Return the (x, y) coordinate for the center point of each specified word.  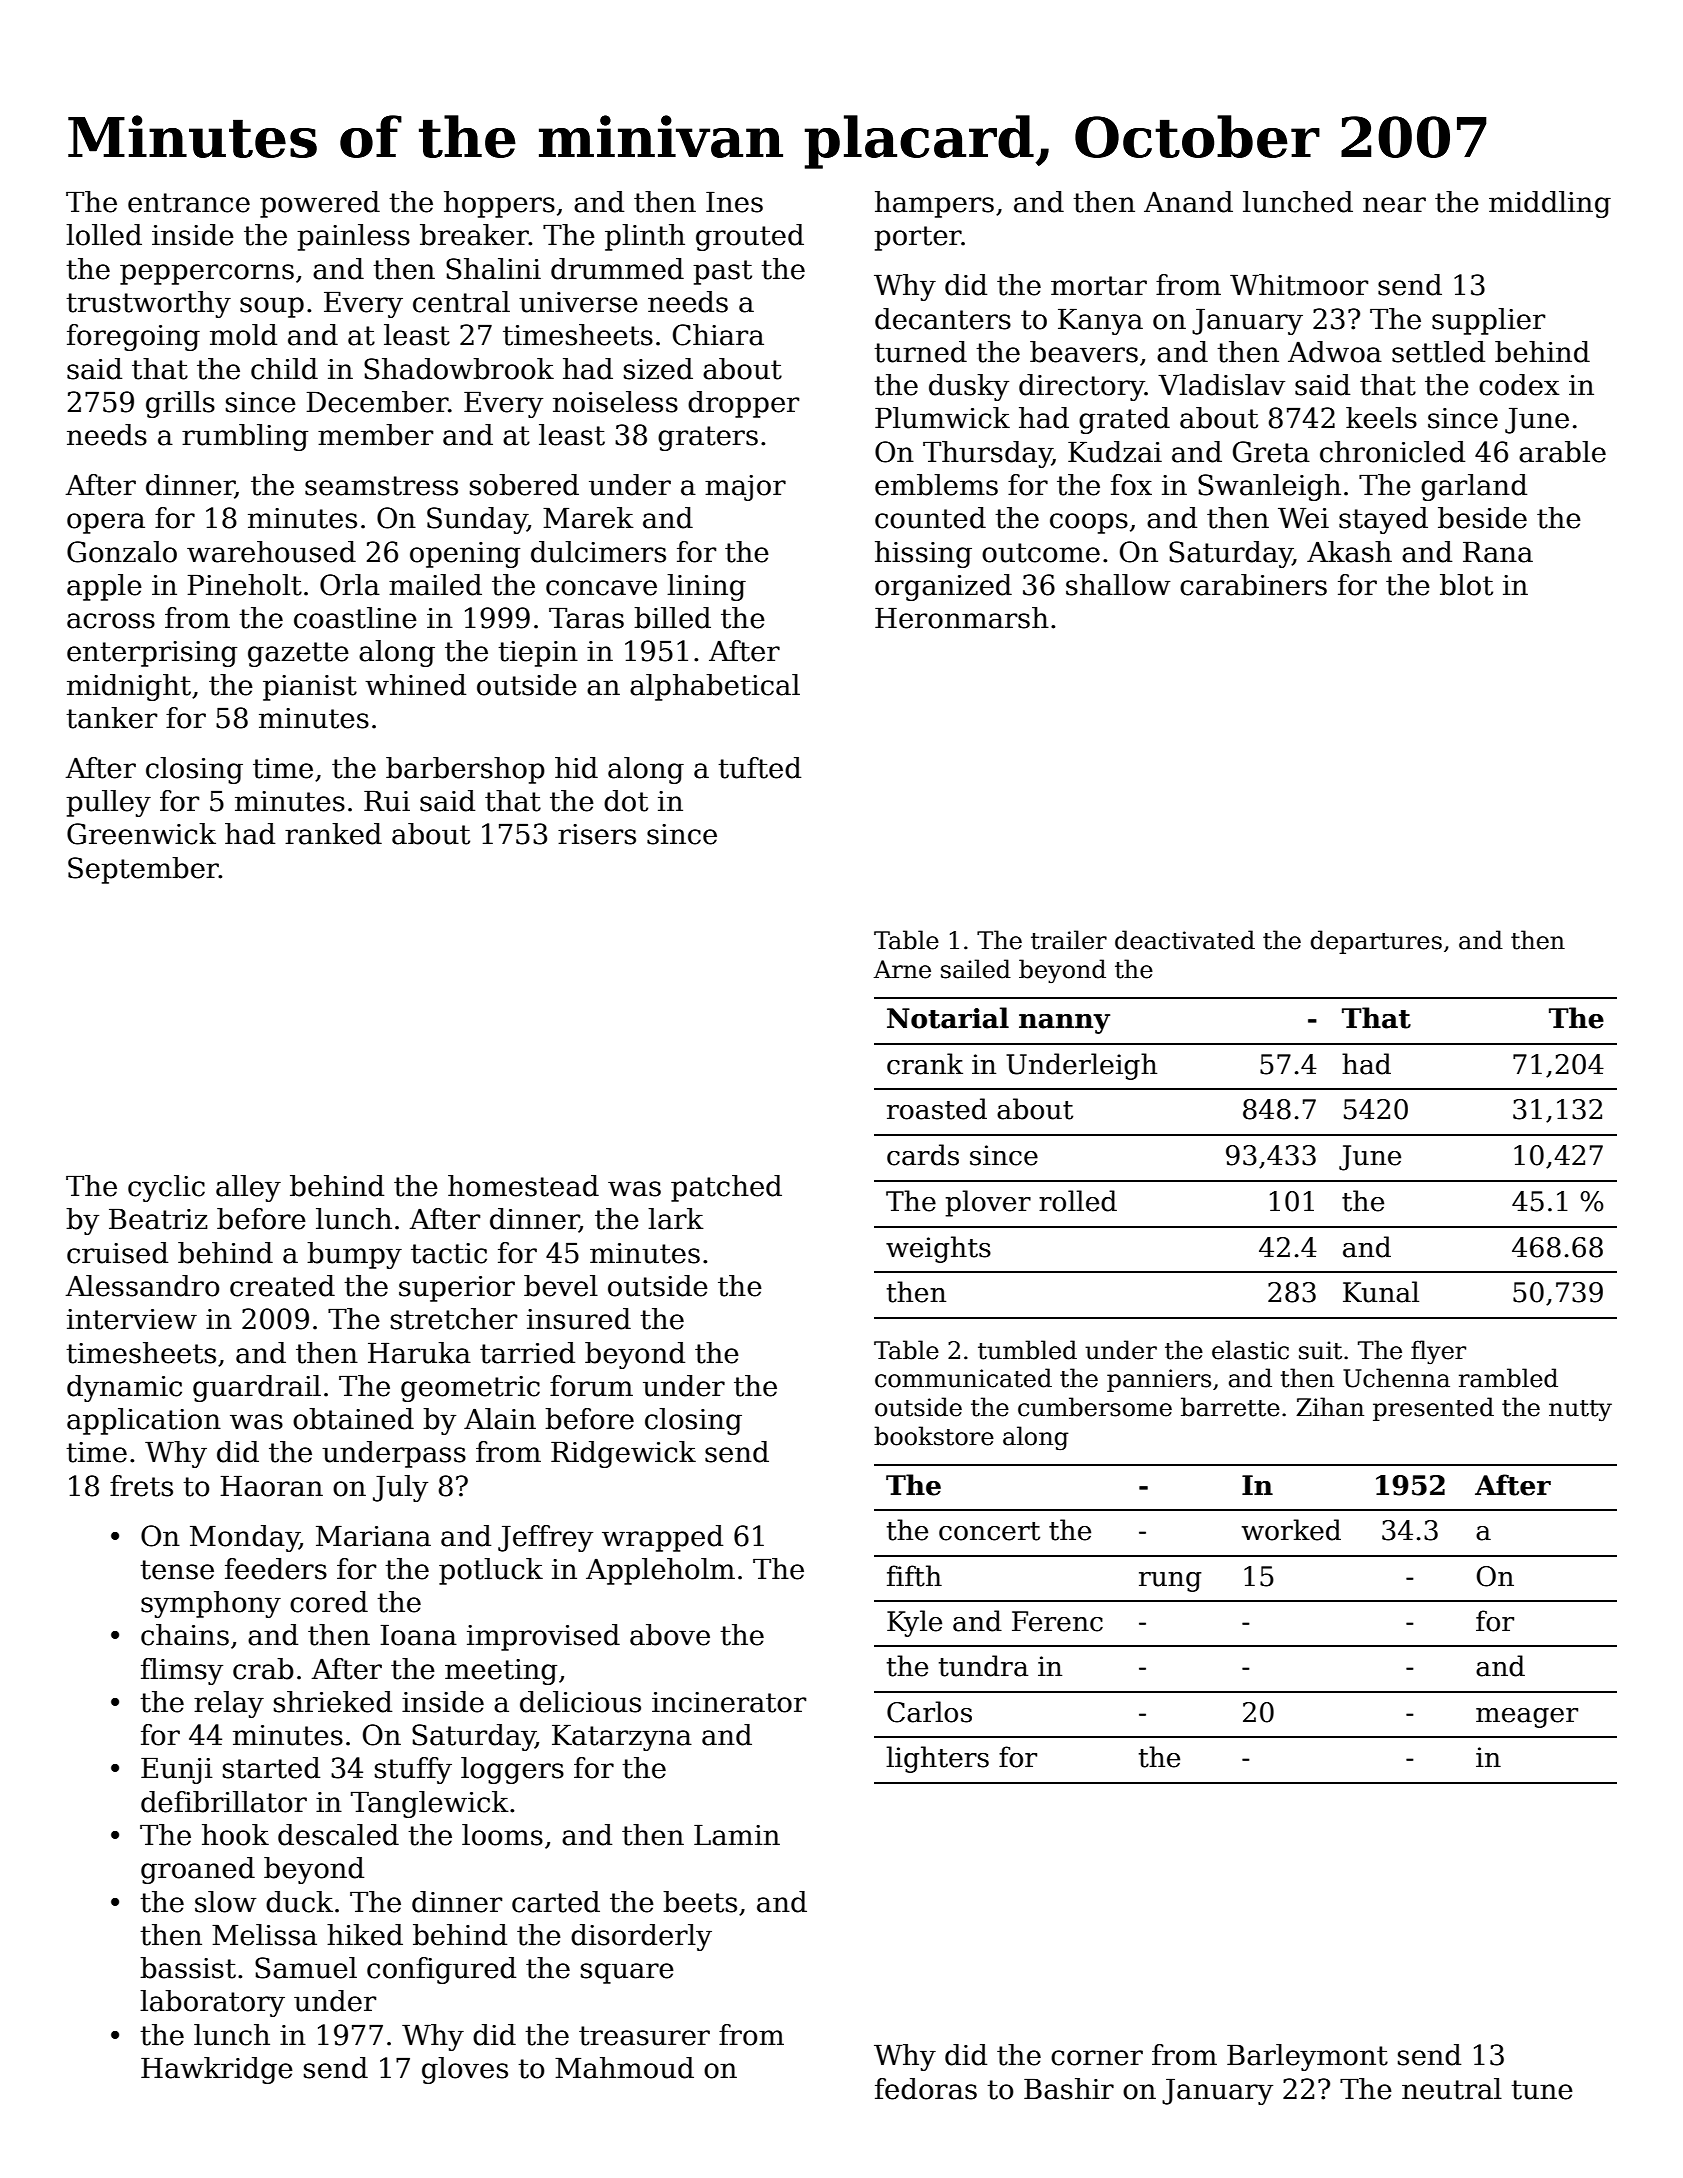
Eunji (177, 1771)
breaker (474, 235)
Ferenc (1057, 1621)
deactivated (1185, 940)
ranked (333, 834)
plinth (645, 237)
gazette (298, 654)
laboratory (212, 2003)
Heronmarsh (962, 618)
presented (1433, 1409)
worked (1291, 1530)
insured (579, 1319)
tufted (759, 768)
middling (1550, 204)
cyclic (166, 1188)
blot (1466, 585)
